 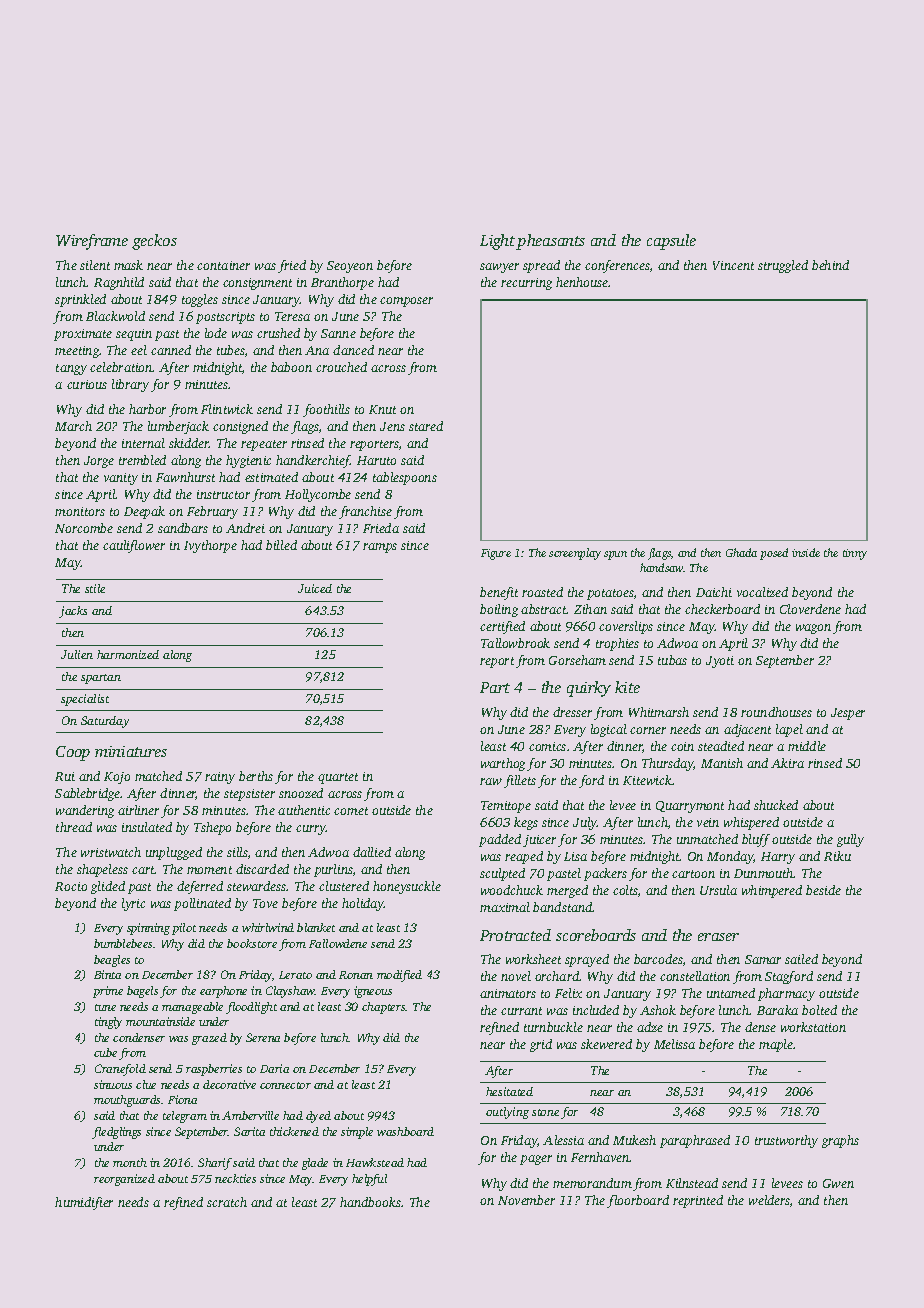 I want to click on capsule, so click(x=671, y=242).
